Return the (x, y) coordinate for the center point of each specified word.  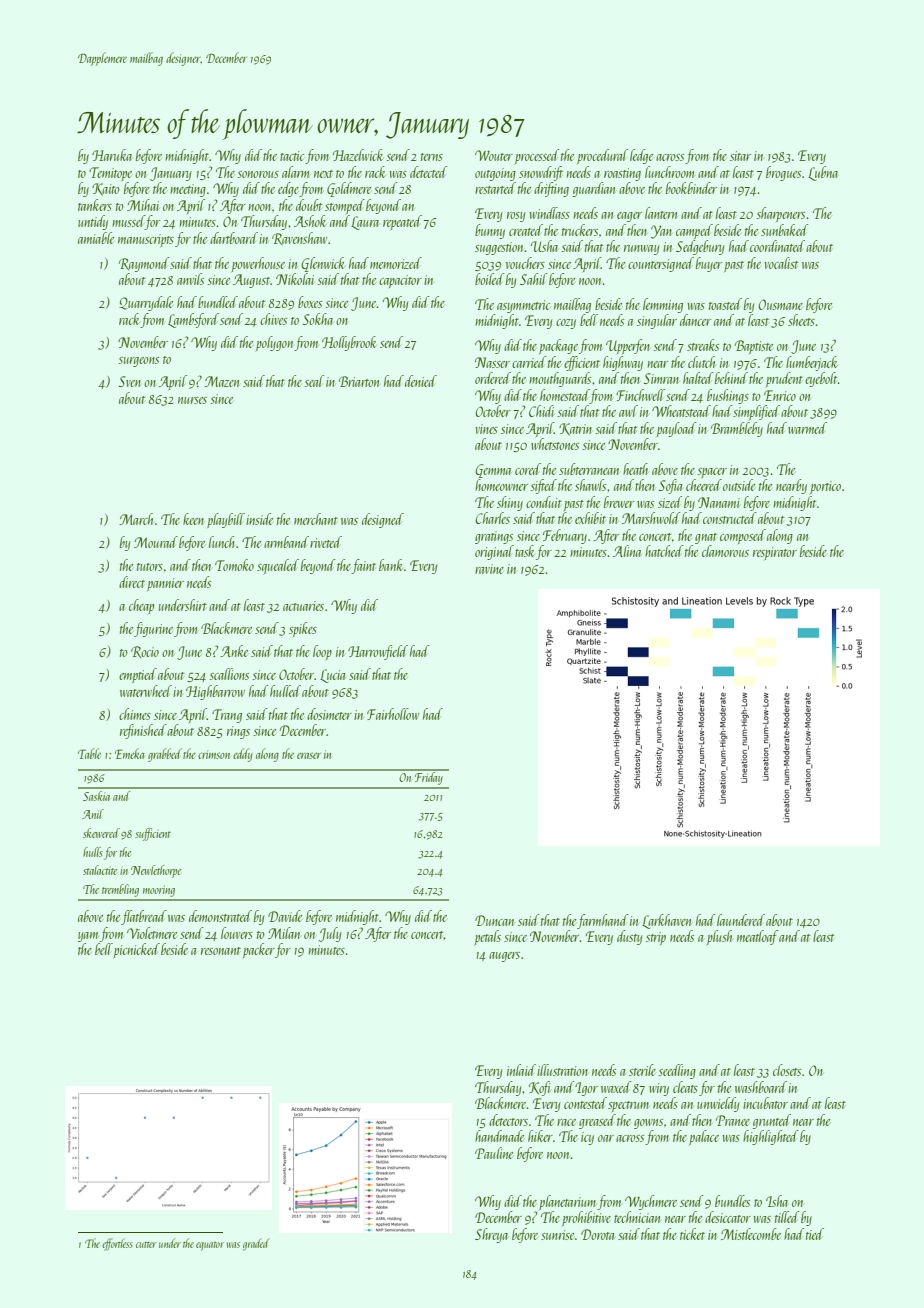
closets (787, 1070)
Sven (130, 381)
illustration (562, 1070)
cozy (566, 324)
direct (132, 582)
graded (256, 1244)
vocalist (781, 263)
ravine (489, 569)
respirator (775, 553)
